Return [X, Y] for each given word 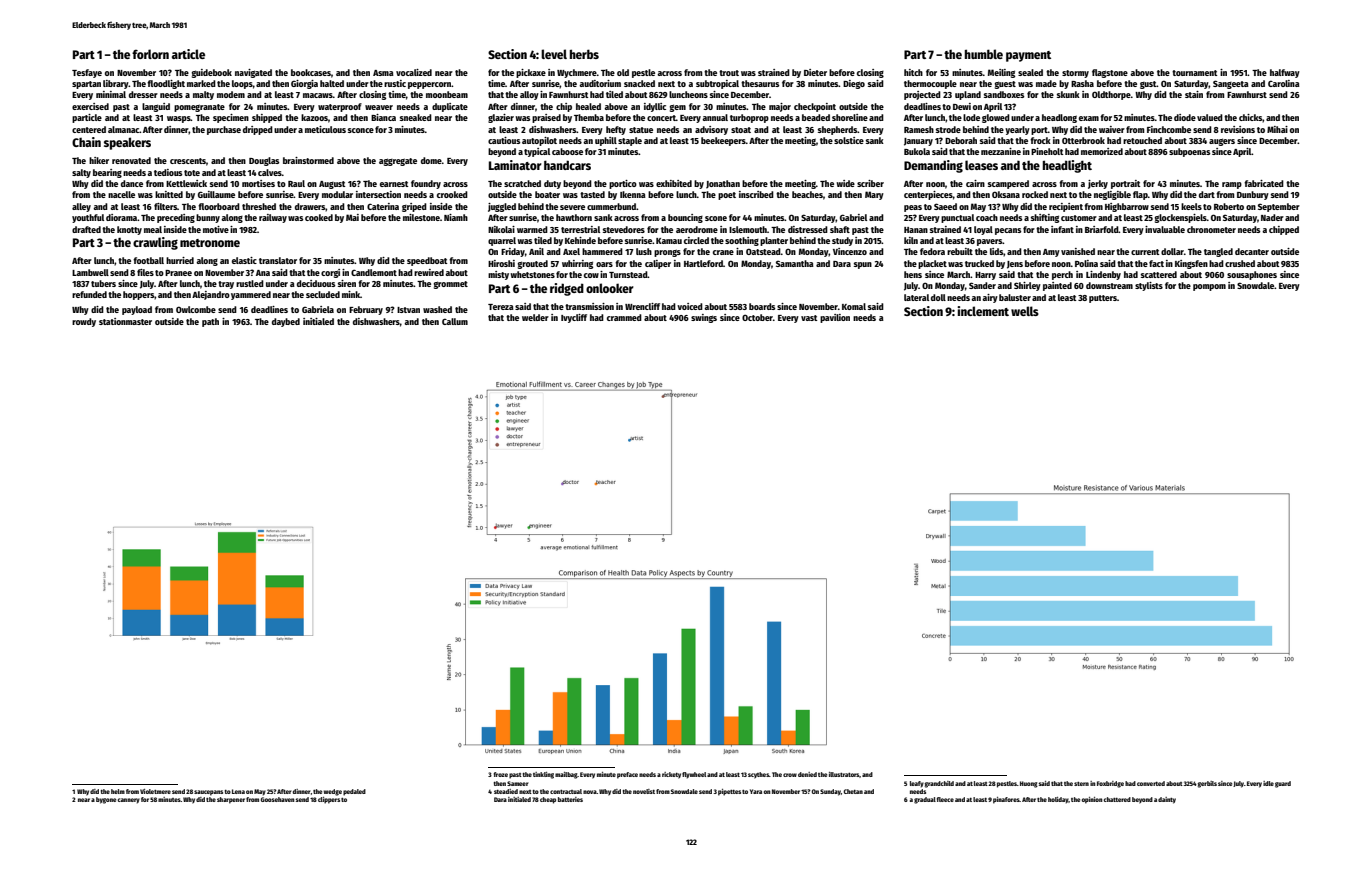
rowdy [84, 322]
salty [81, 173]
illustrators [844, 775]
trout [729, 73]
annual [715, 117]
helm [118, 791]
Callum [455, 321]
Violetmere [155, 791]
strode [948, 129]
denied [807, 774]
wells [1025, 311]
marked [201, 83]
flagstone [1110, 73]
